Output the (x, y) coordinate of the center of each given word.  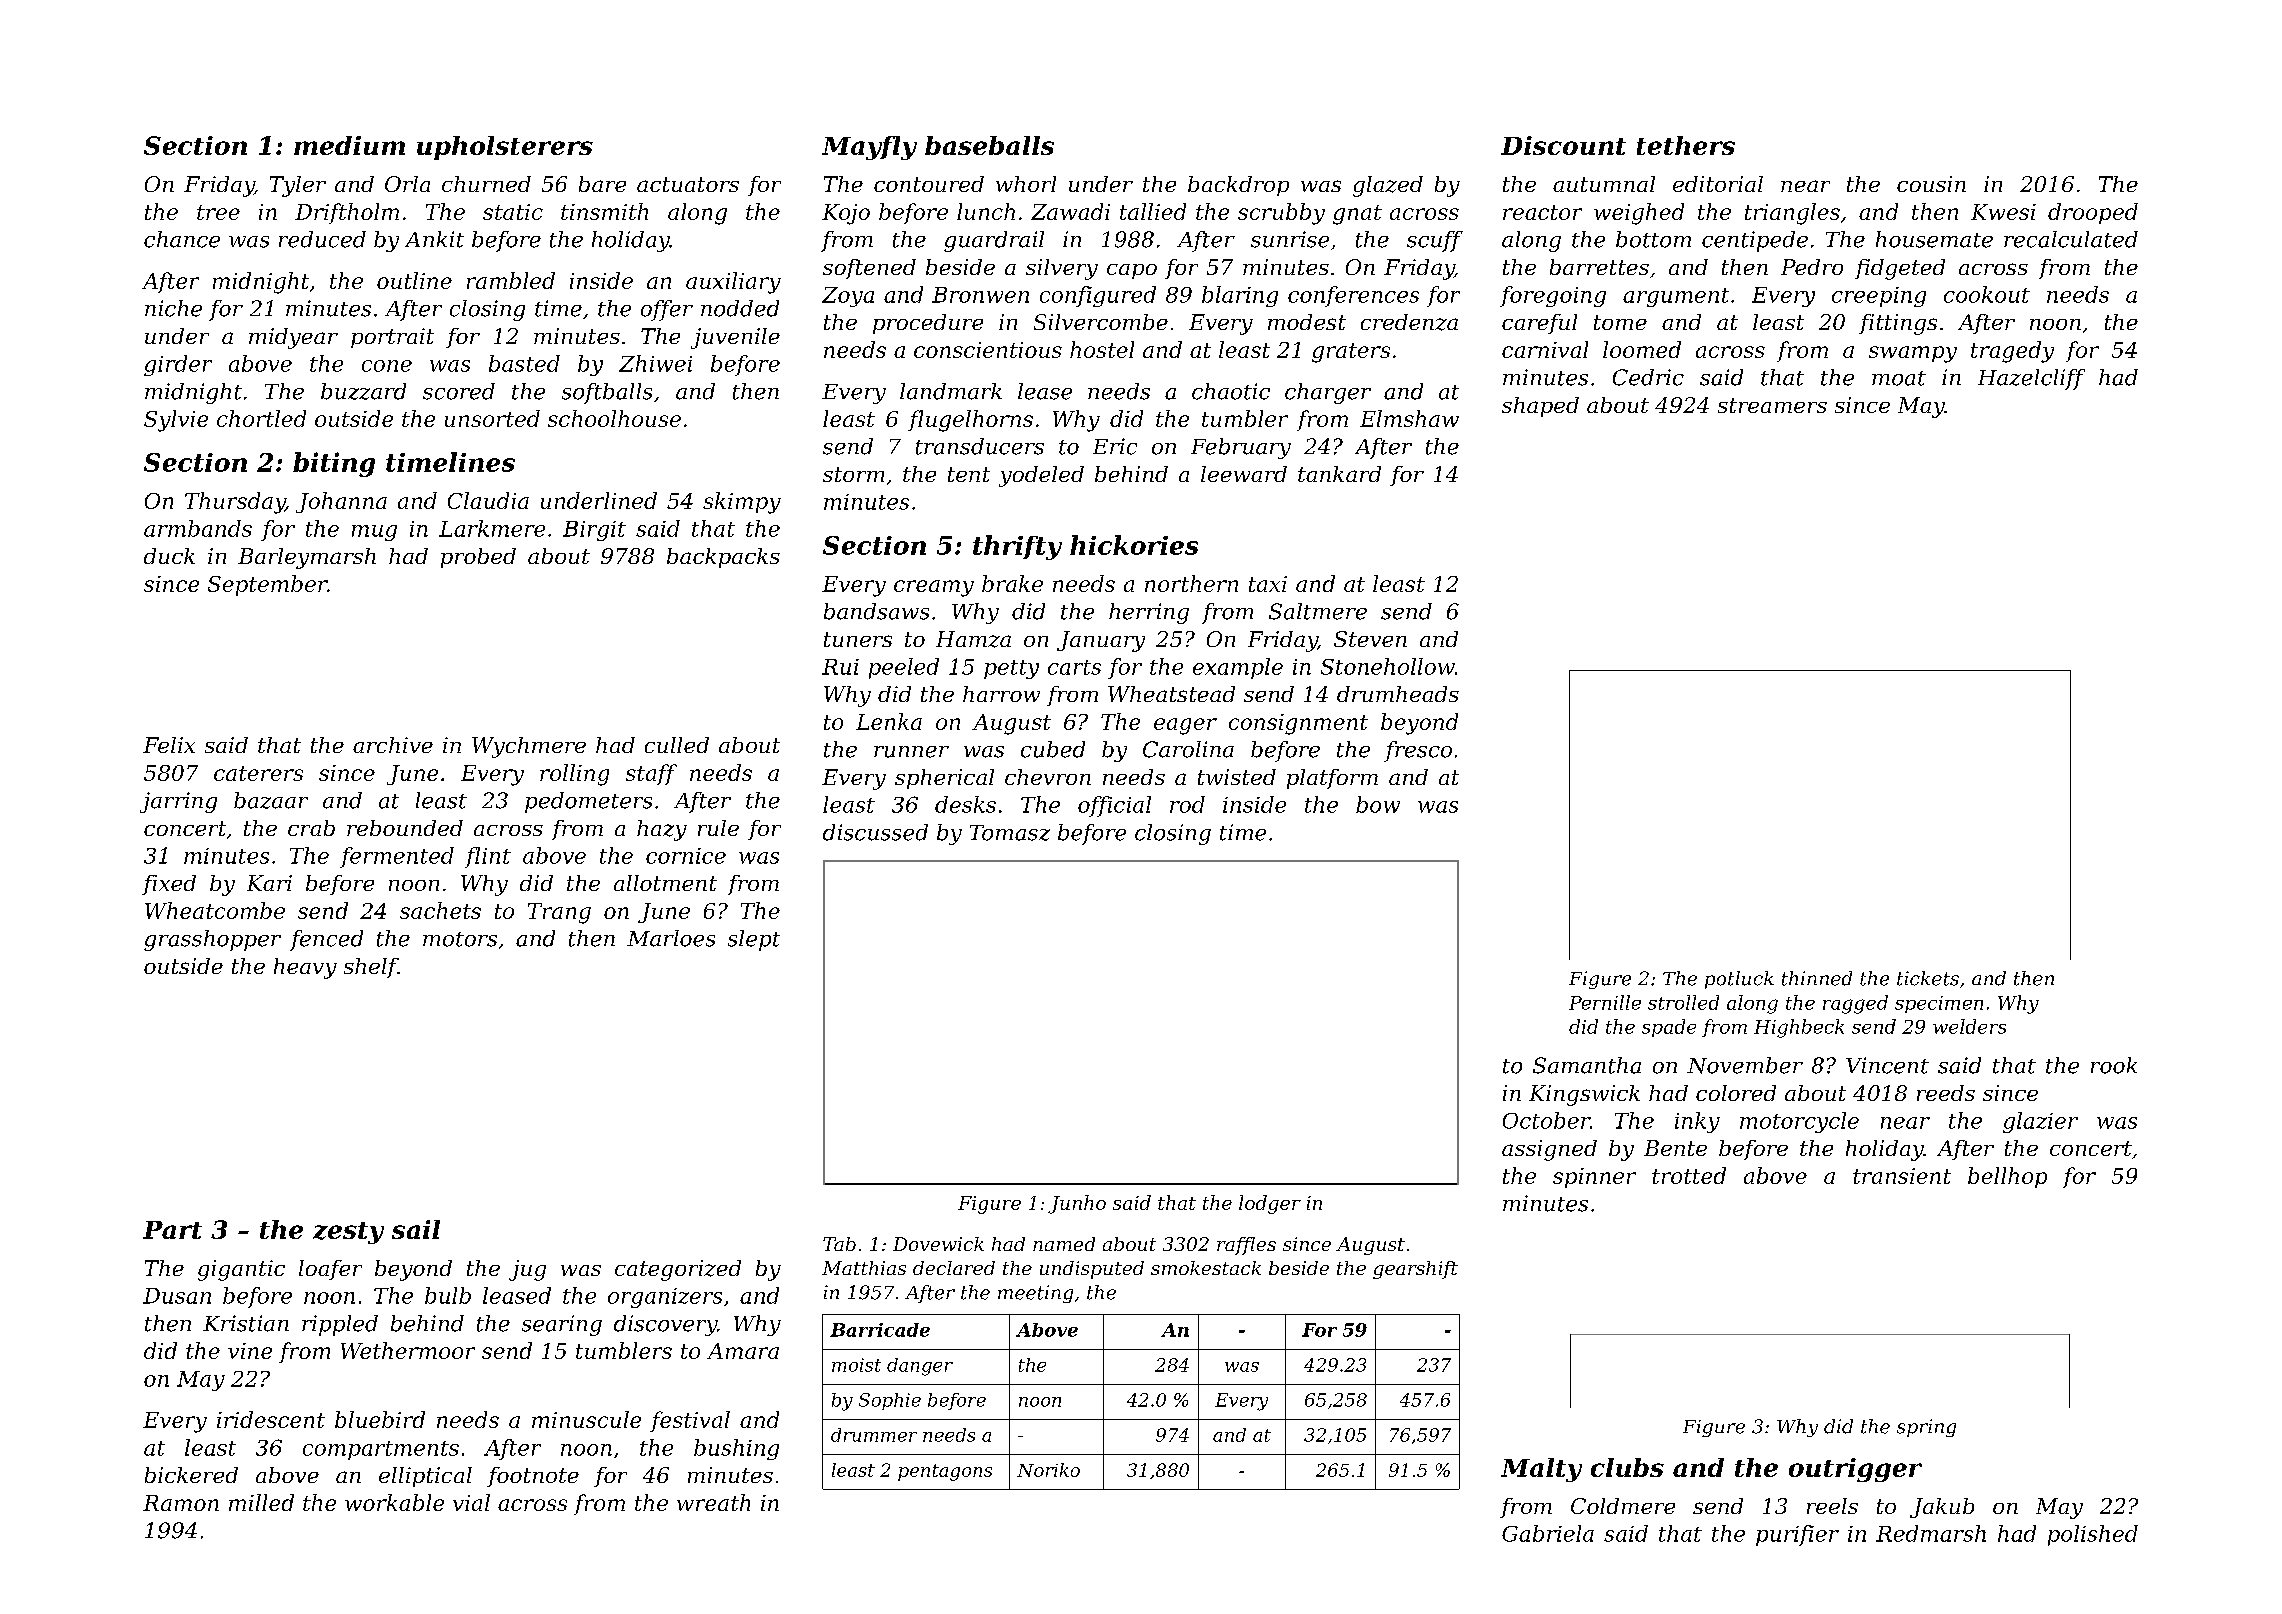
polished (2093, 1535)
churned (486, 184)
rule (718, 828)
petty (1011, 669)
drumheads (1398, 694)
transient (1902, 1176)
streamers (1772, 405)
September (267, 585)
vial (471, 1502)
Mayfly (869, 148)
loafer (330, 1270)
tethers (1686, 145)
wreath (713, 1502)
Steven (1370, 639)
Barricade (880, 1330)
